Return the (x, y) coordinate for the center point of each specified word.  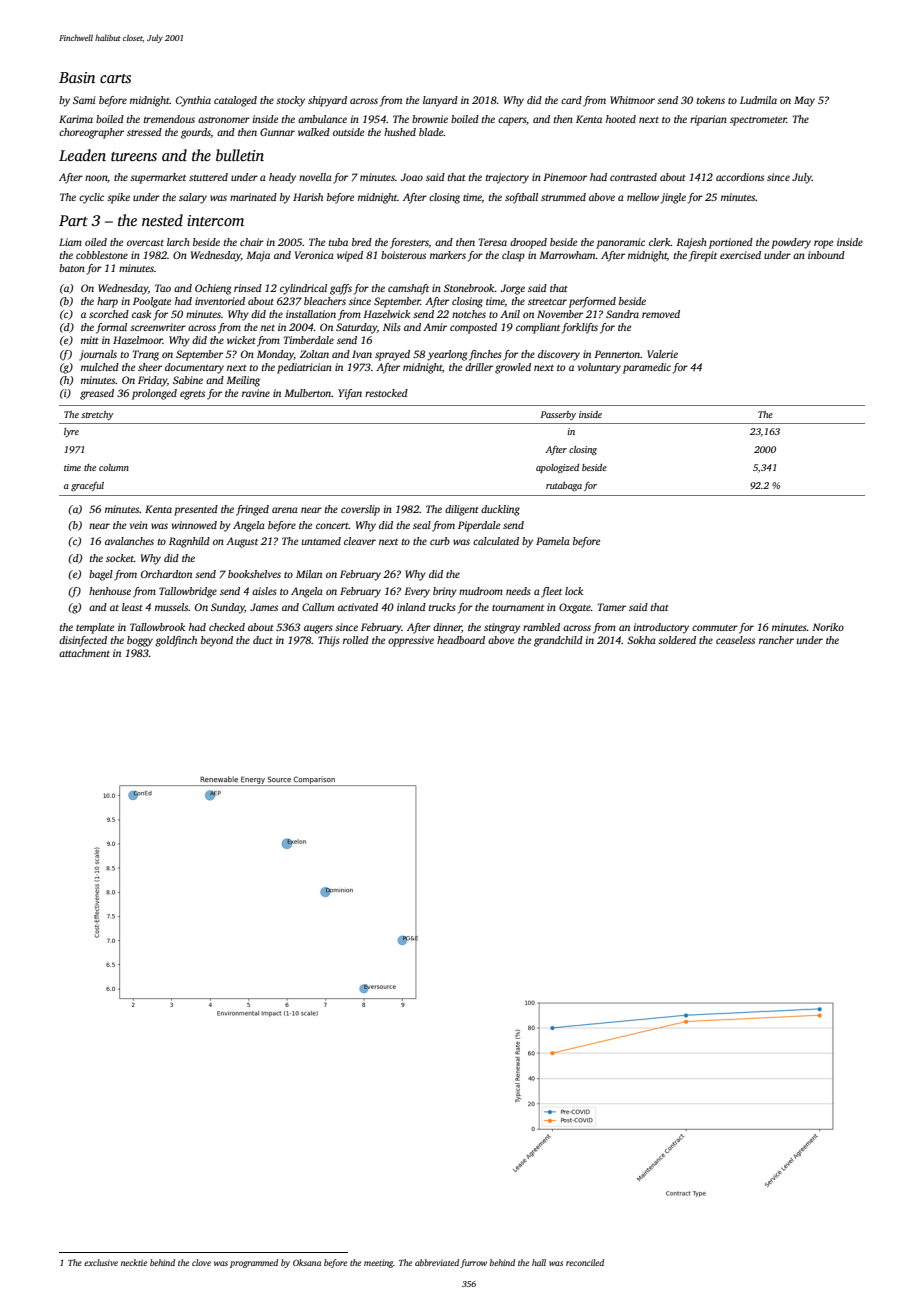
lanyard (440, 101)
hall (539, 1262)
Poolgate (152, 302)
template (95, 628)
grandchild (558, 641)
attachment (84, 653)
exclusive (101, 1262)
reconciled (585, 1262)
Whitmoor (632, 100)
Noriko (828, 627)
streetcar (547, 302)
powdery (791, 243)
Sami (84, 100)
